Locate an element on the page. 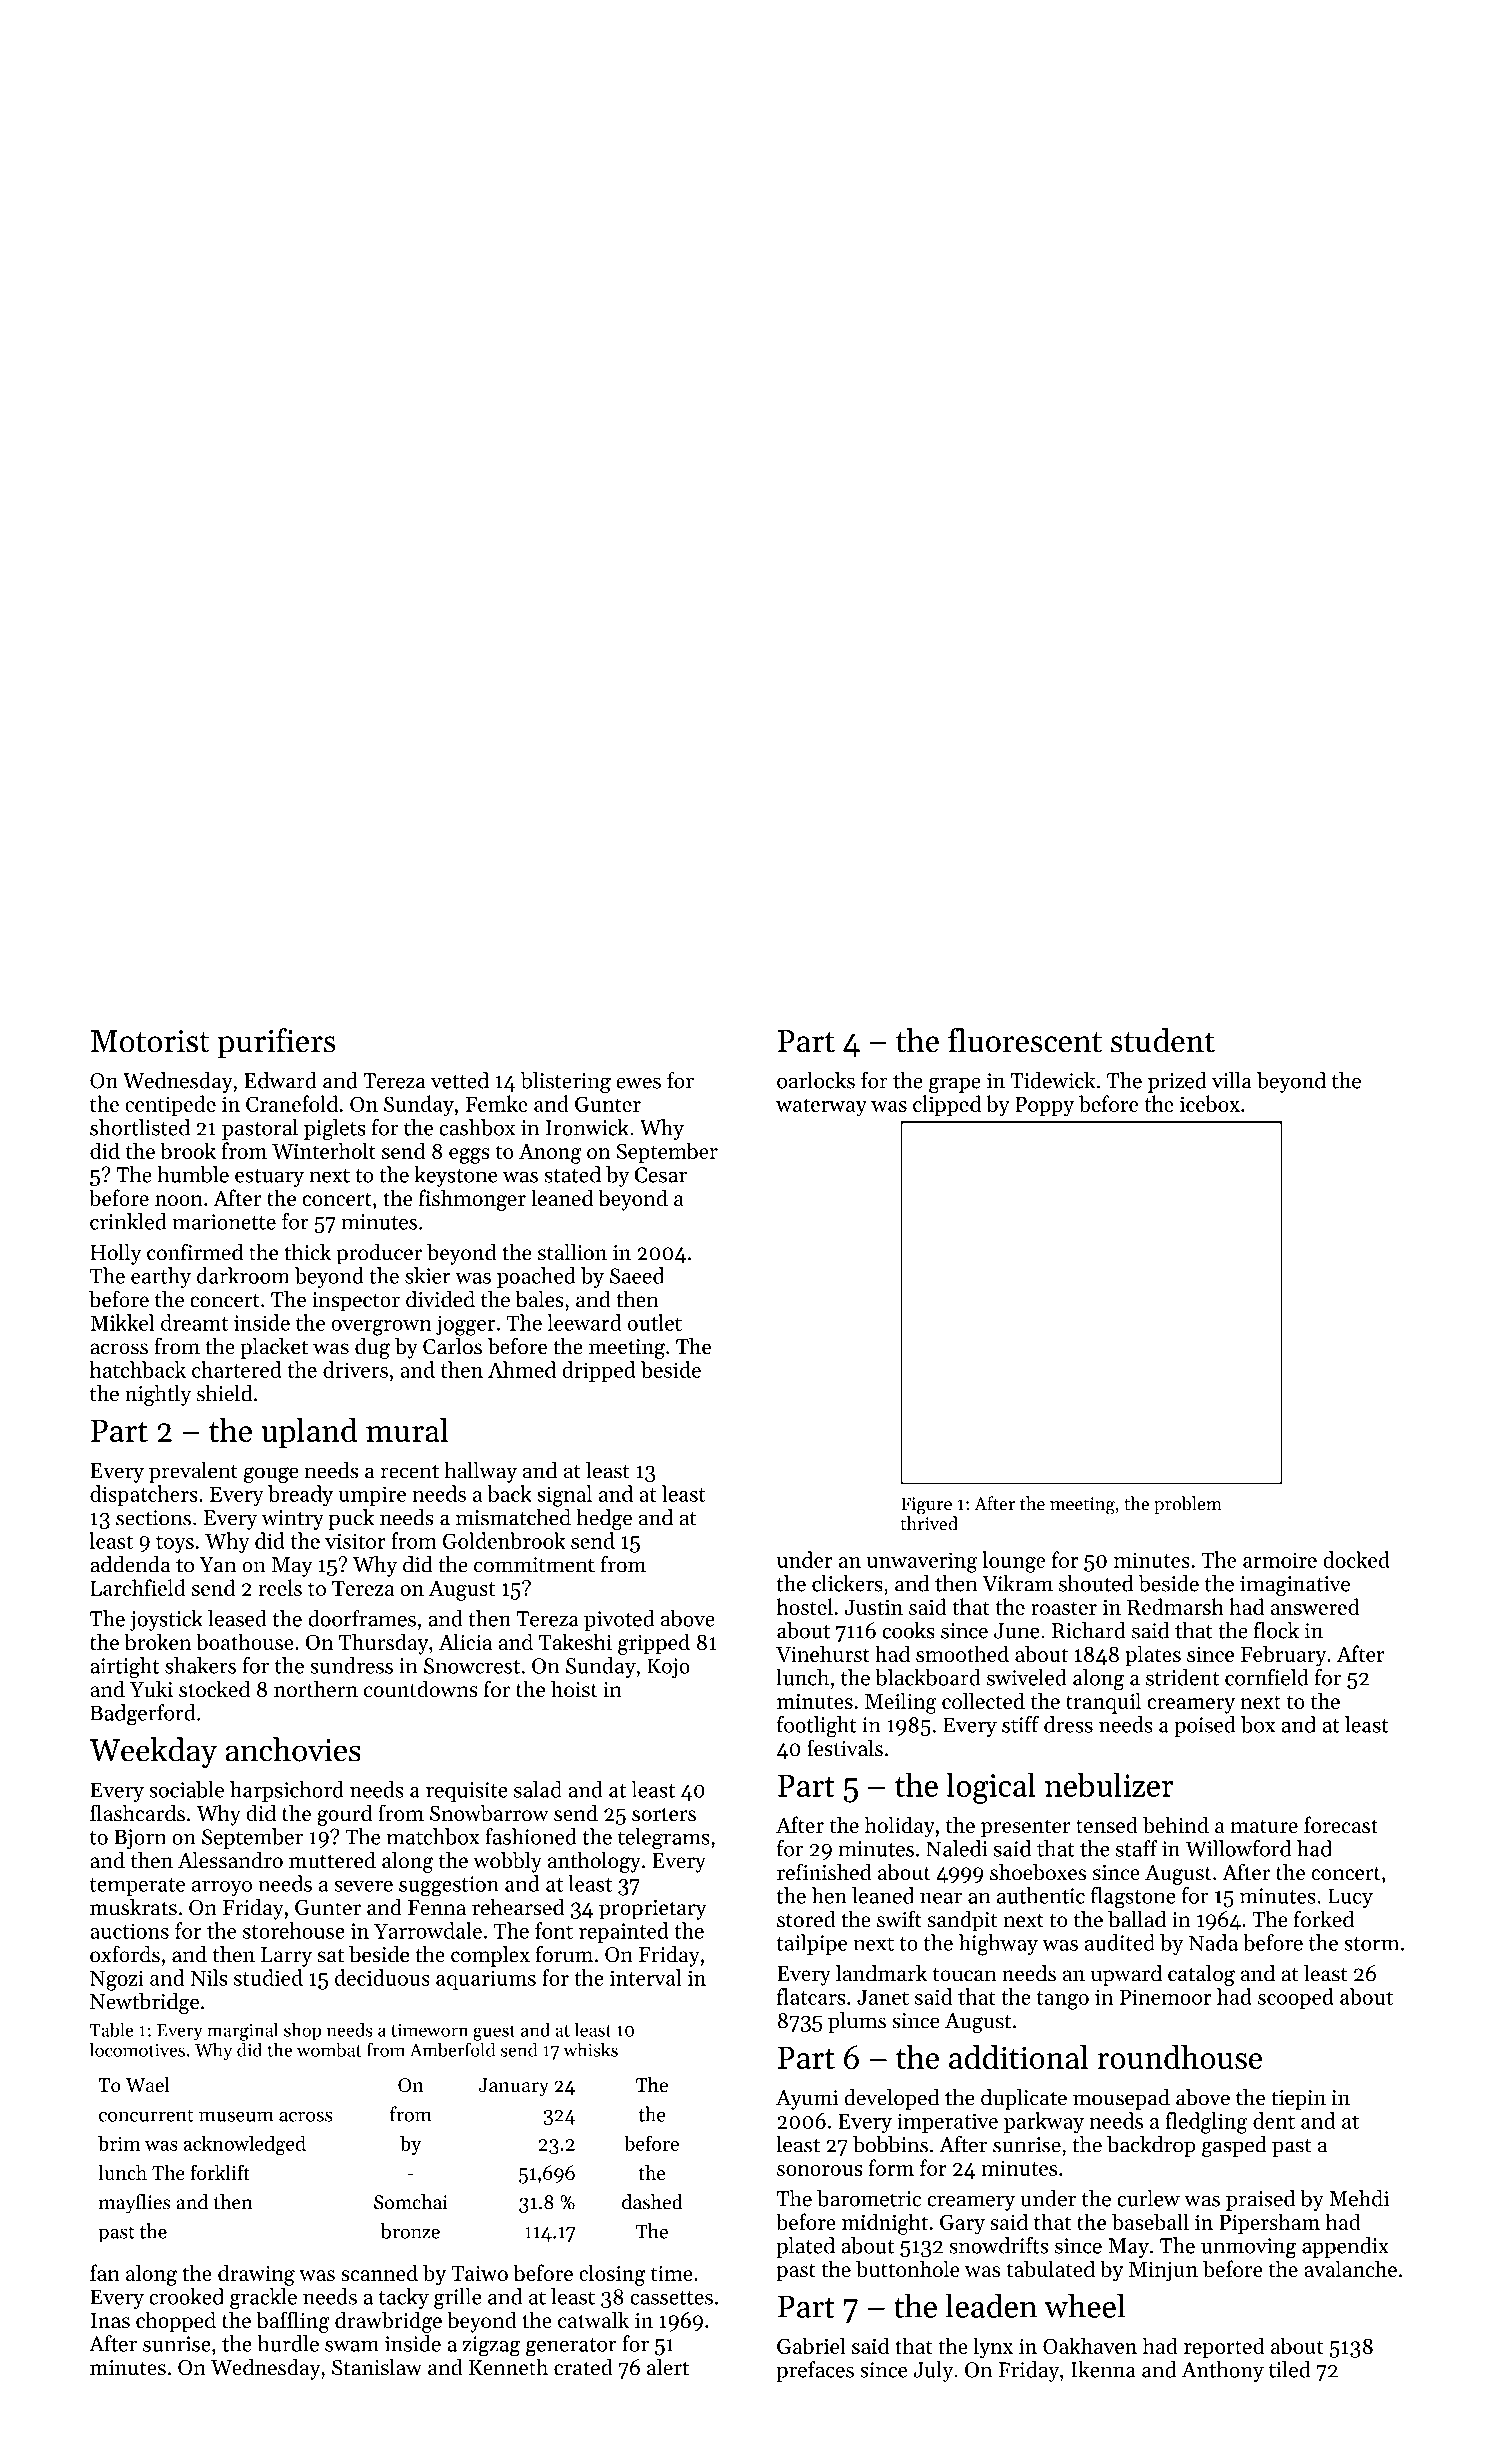 Image resolution: width=1496 pixels, height=2464 pixels. gripped is located at coordinates (654, 1644).
